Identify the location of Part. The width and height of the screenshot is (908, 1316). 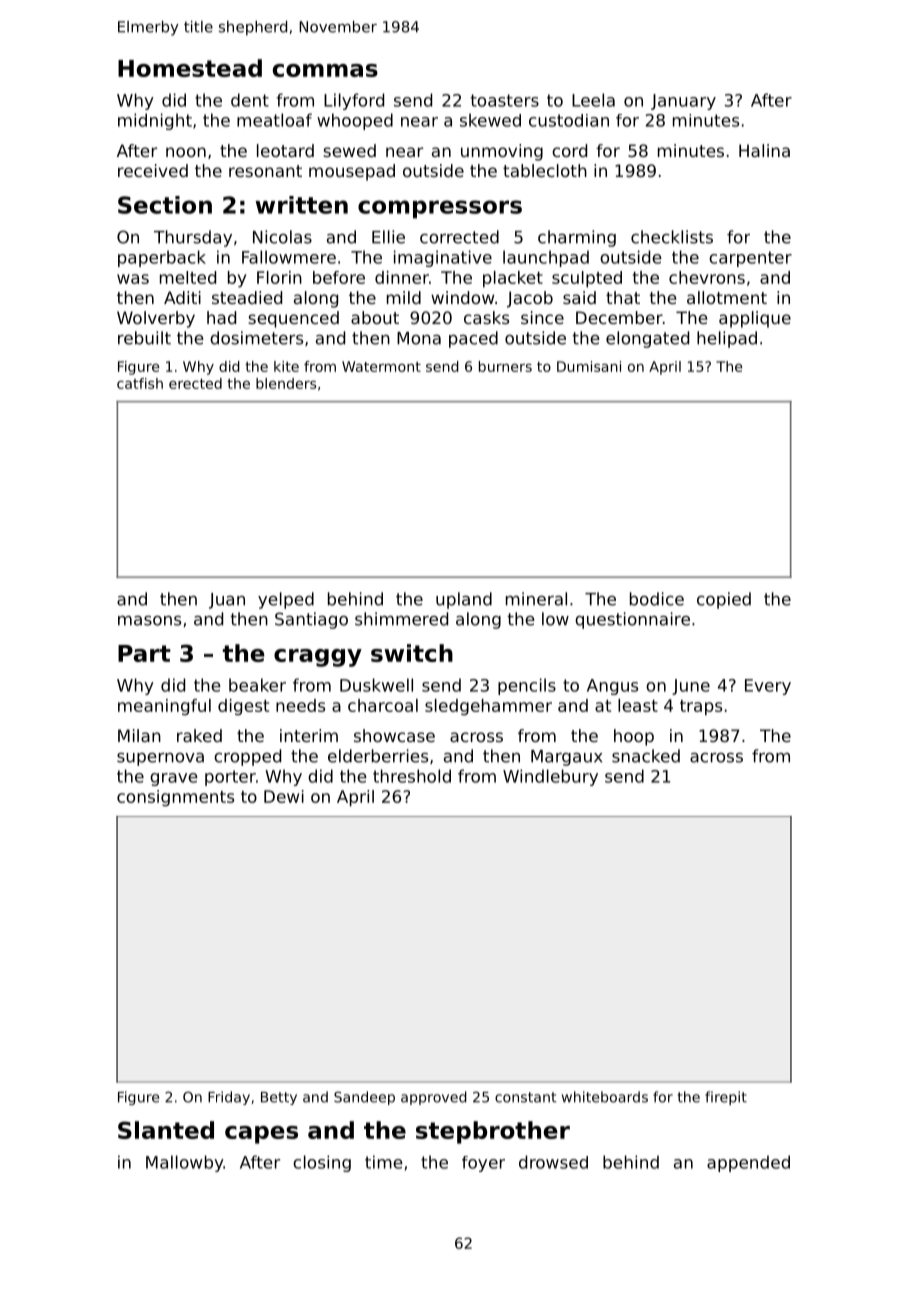
(144, 653).
